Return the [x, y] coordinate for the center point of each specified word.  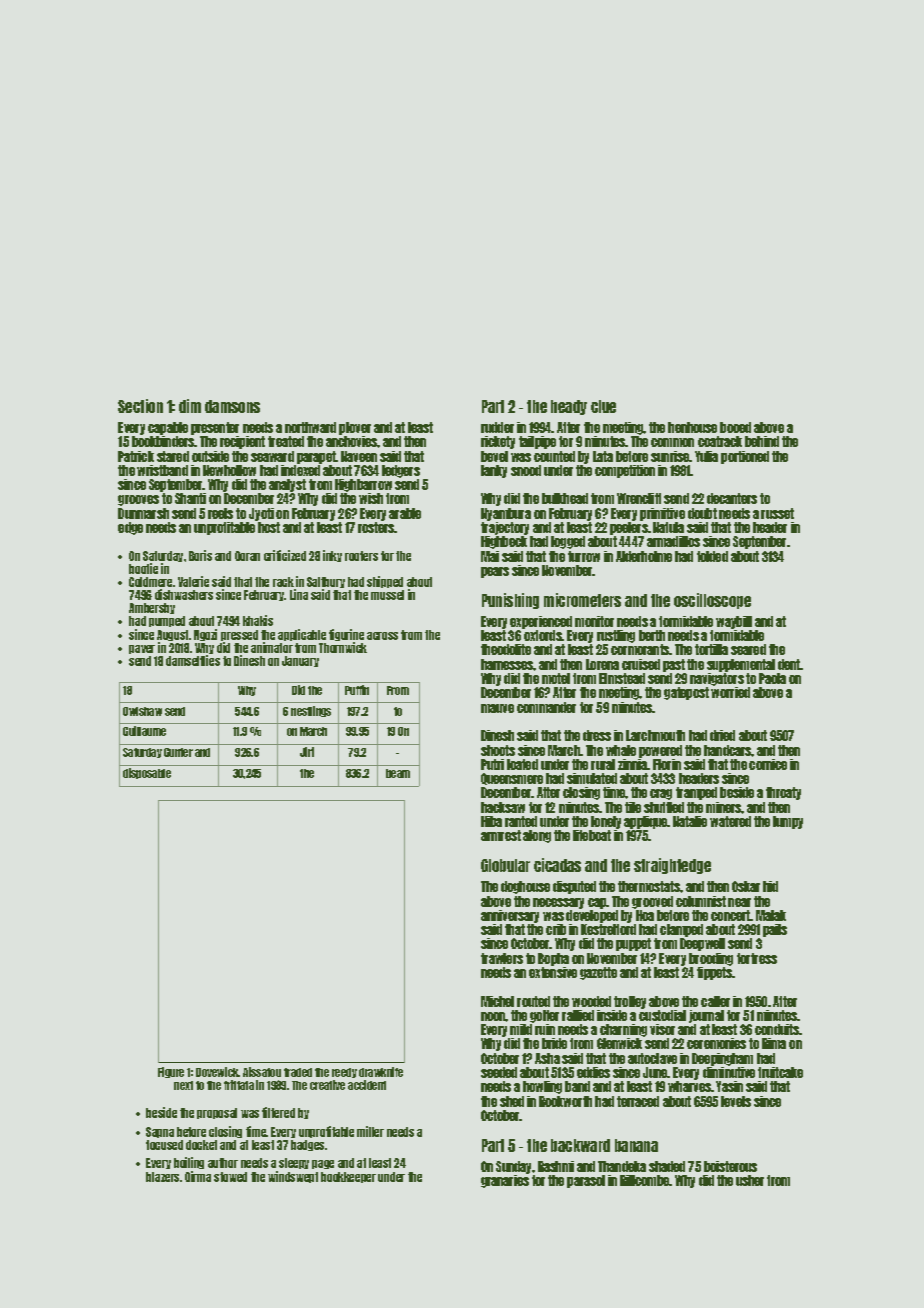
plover [355, 428]
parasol [586, 1181]
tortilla [711, 649]
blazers [162, 1177]
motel [556, 678]
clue [603, 406]
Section [140, 406]
